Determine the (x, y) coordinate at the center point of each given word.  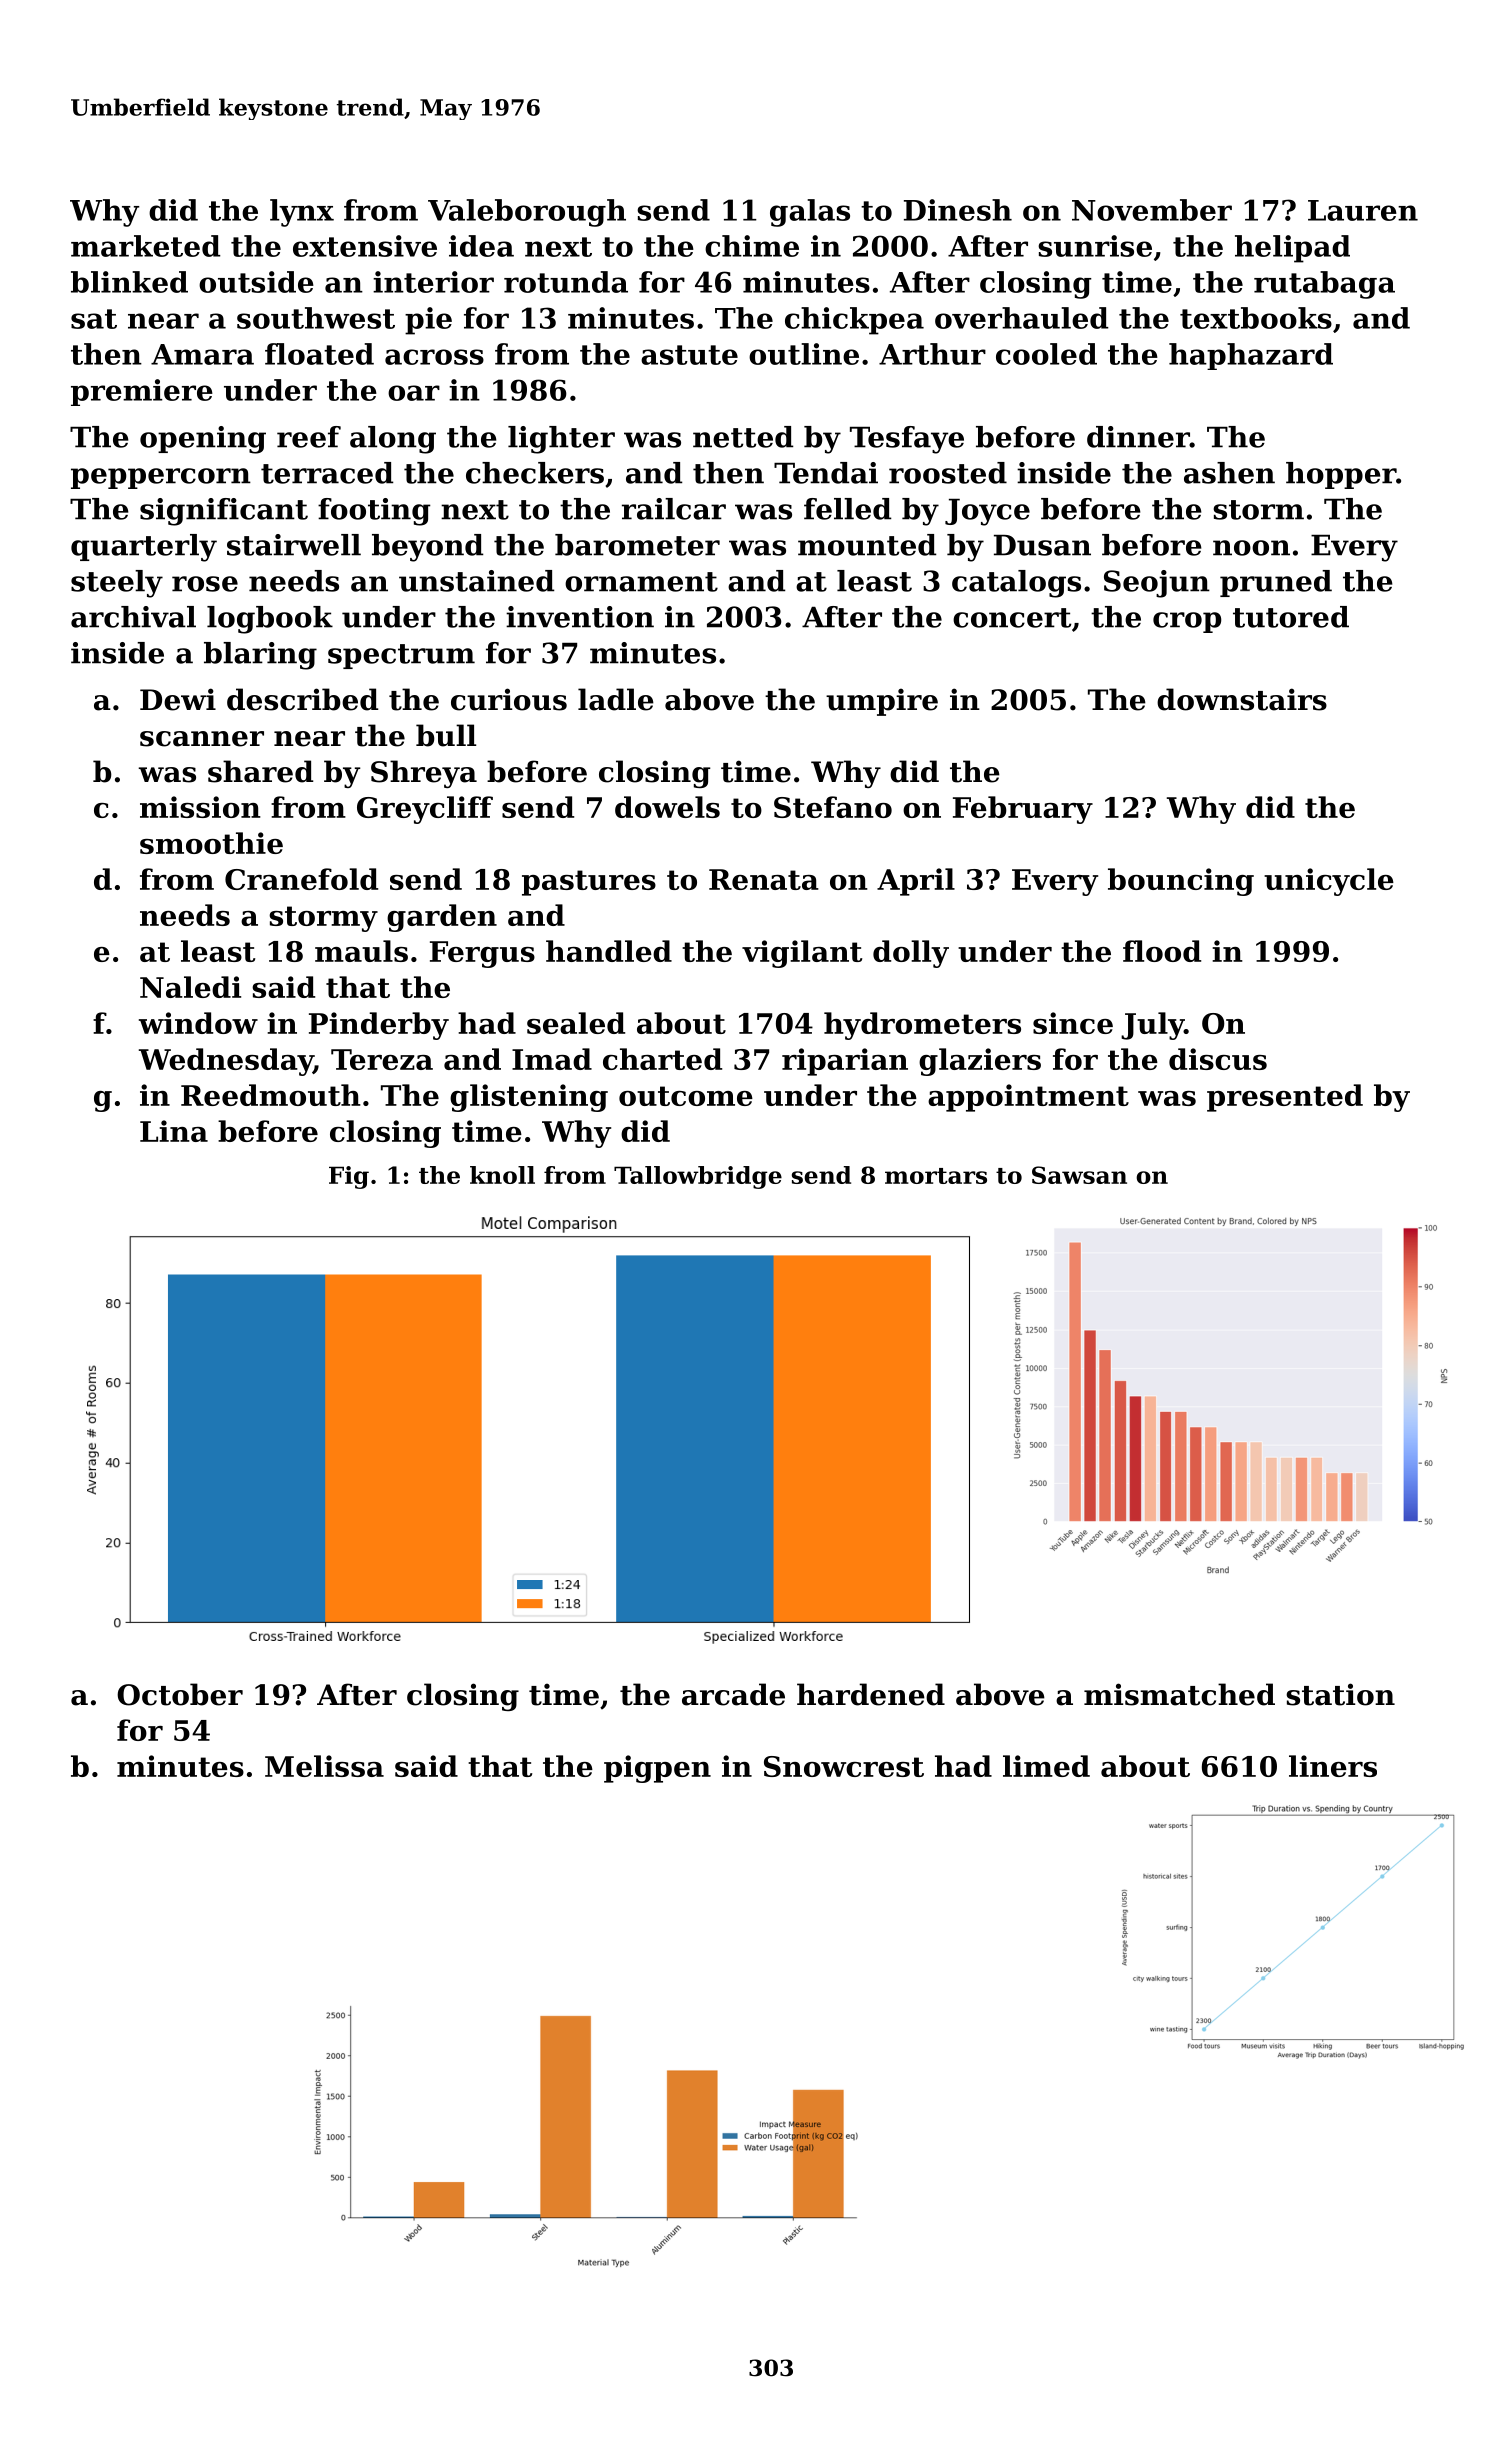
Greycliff (425, 810)
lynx (302, 213)
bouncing (1181, 882)
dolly (911, 954)
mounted (867, 545)
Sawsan (1079, 1175)
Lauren (1363, 210)
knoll (502, 1175)
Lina (174, 1131)
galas (810, 213)
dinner (1138, 437)
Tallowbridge (698, 1177)
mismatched (1179, 1694)
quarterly (144, 548)
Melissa (324, 1766)
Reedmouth (271, 1095)
